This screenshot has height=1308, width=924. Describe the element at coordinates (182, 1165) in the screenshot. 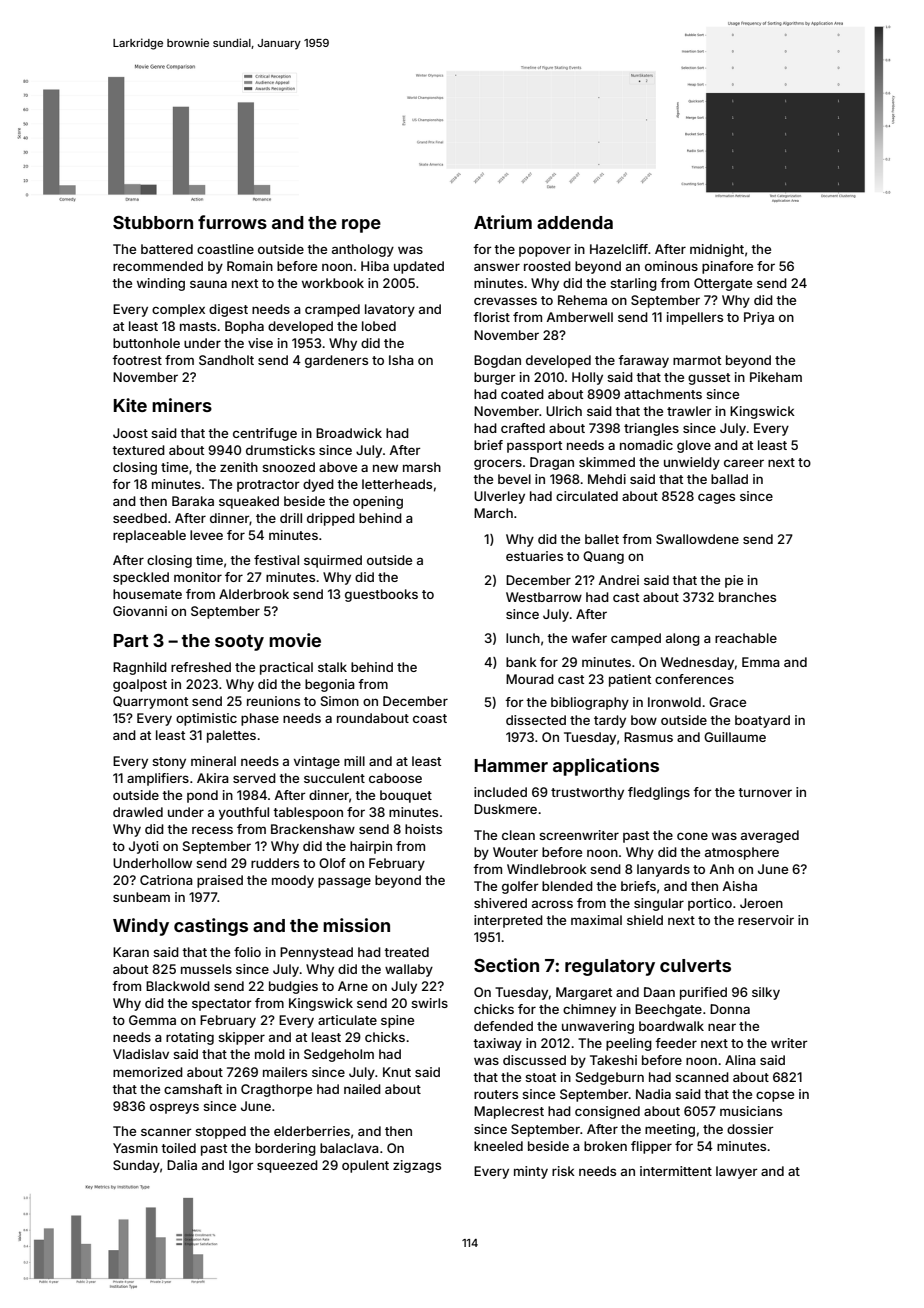

I see `Dalia` at that location.
